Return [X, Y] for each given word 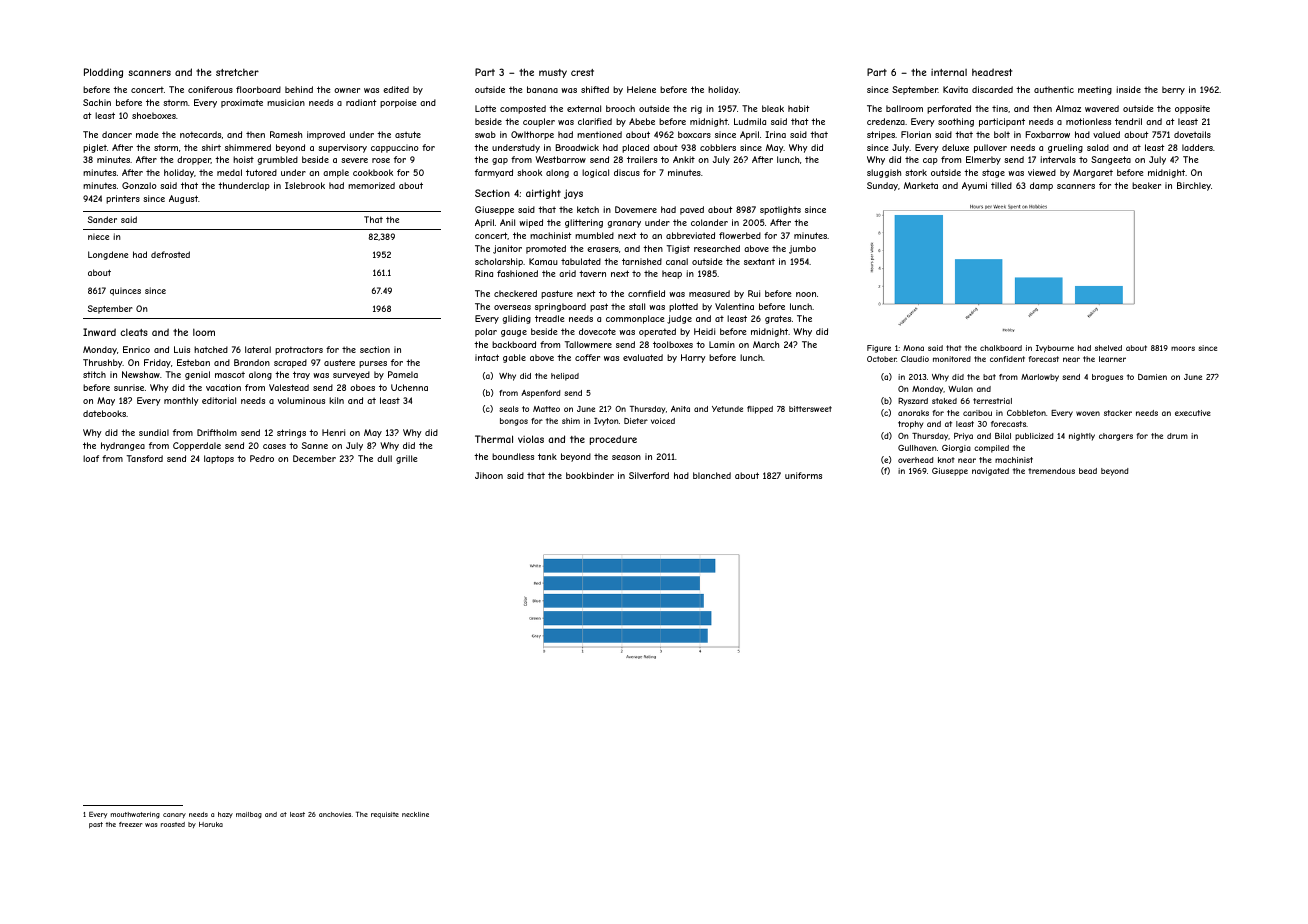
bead [1088, 471]
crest [582, 72]
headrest [992, 72]
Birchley [1194, 186]
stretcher [237, 72]
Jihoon [489, 475]
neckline [415, 814]
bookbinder [590, 475]
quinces [125, 292]
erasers [603, 249]
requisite [385, 815]
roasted [173, 824]
